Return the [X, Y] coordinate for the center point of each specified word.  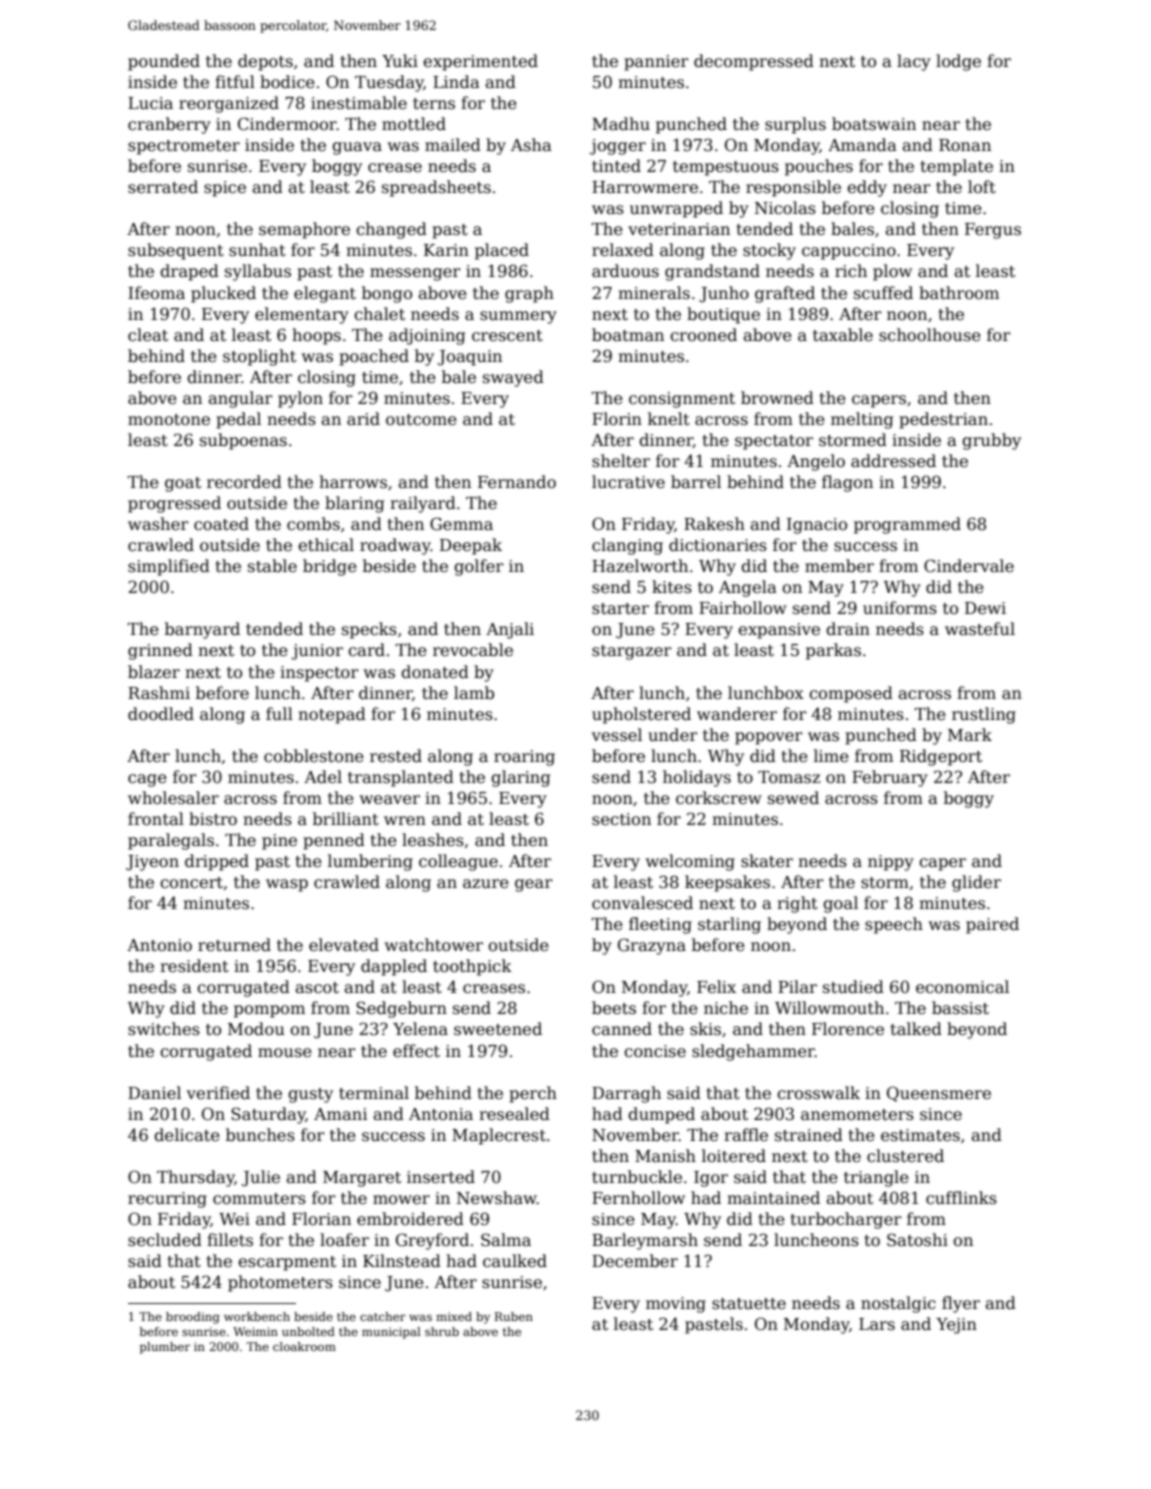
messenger [415, 274]
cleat [148, 335]
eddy [867, 188]
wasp [287, 885]
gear [534, 885]
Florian [321, 1218]
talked [916, 1029]
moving [676, 1305]
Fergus [993, 231]
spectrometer [184, 147]
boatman [628, 334]
